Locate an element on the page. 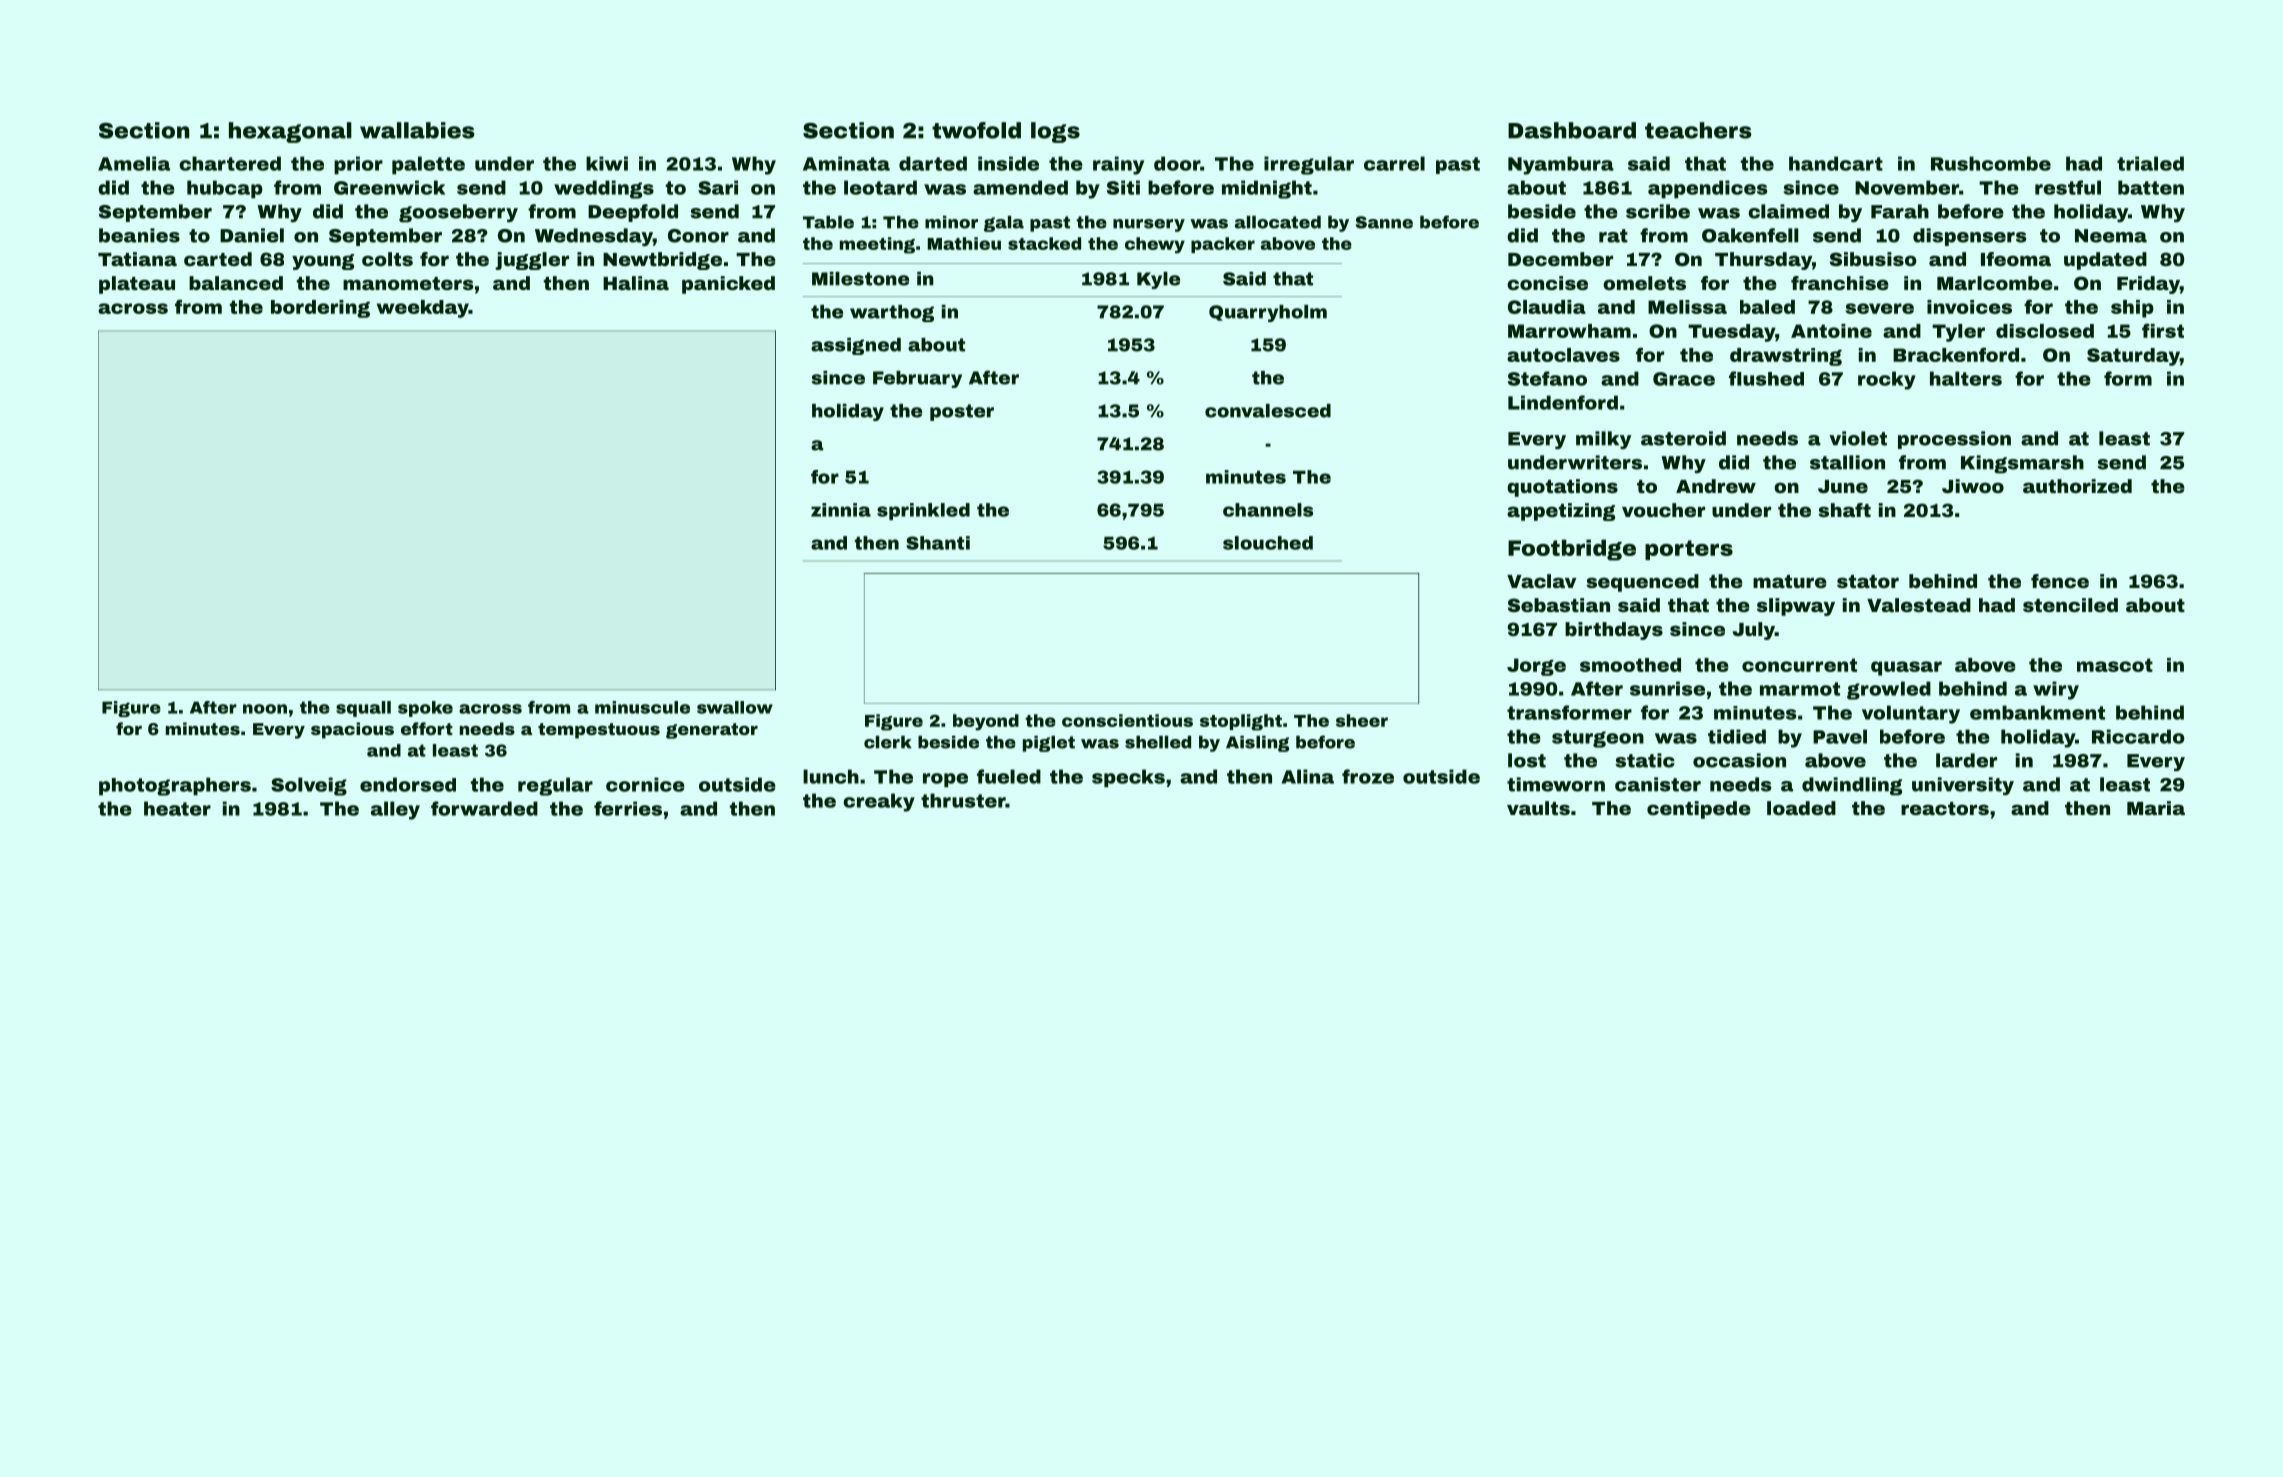  zinnia is located at coordinates (841, 510).
